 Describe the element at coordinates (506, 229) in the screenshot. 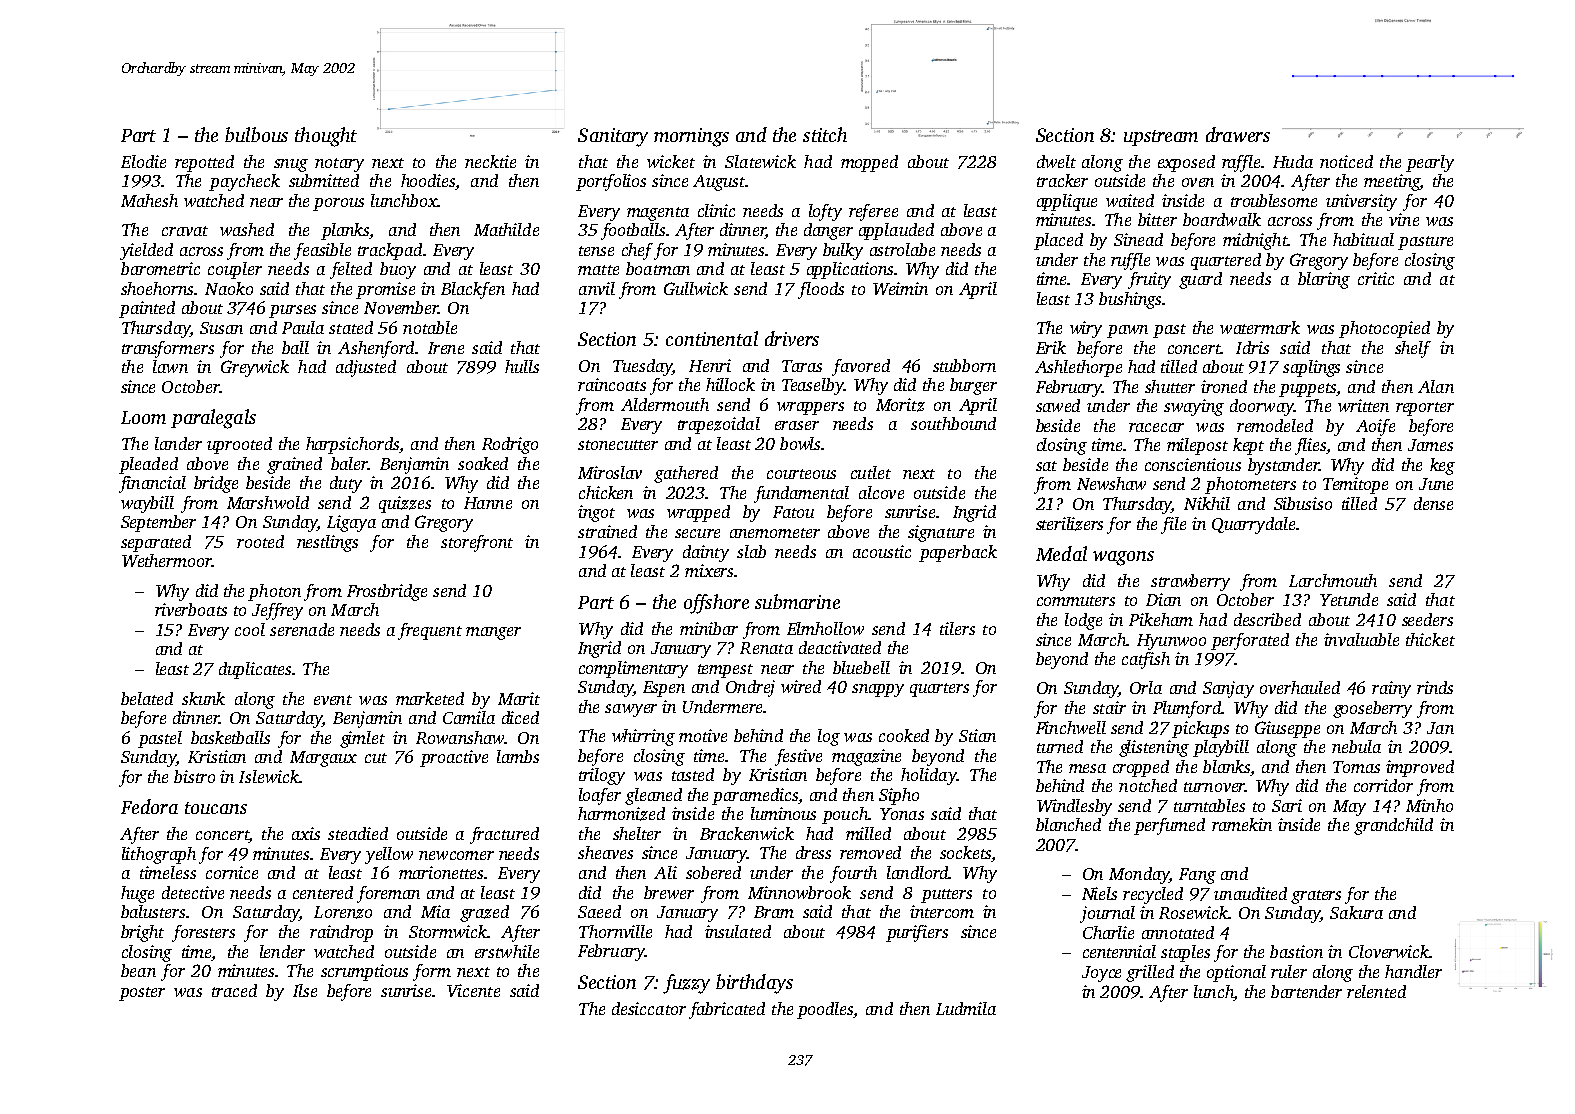

I see `Mathilde` at that location.
